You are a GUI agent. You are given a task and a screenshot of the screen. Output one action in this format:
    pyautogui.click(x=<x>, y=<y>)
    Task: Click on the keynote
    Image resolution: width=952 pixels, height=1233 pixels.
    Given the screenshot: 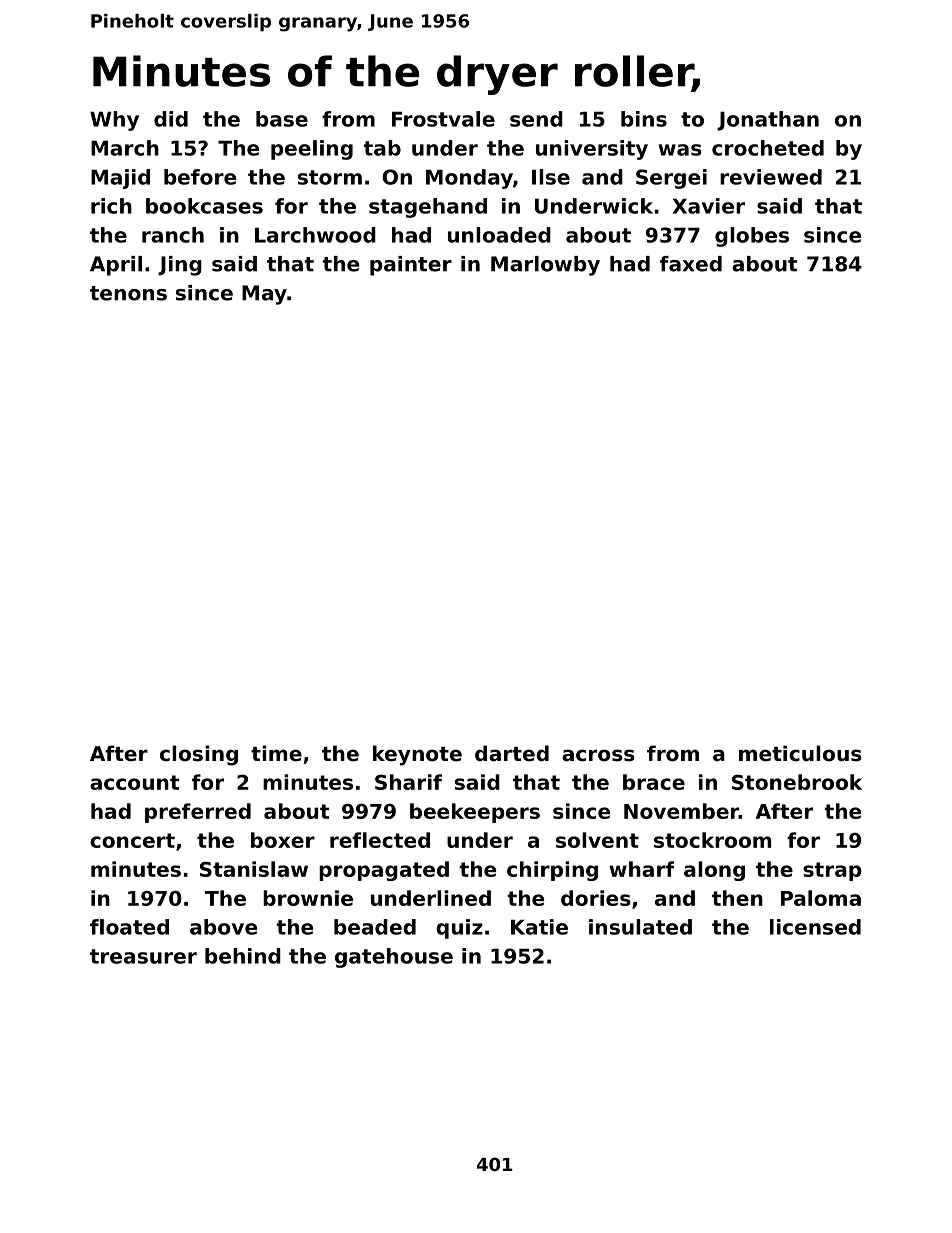 What is the action you would take?
    pyautogui.click(x=417, y=755)
